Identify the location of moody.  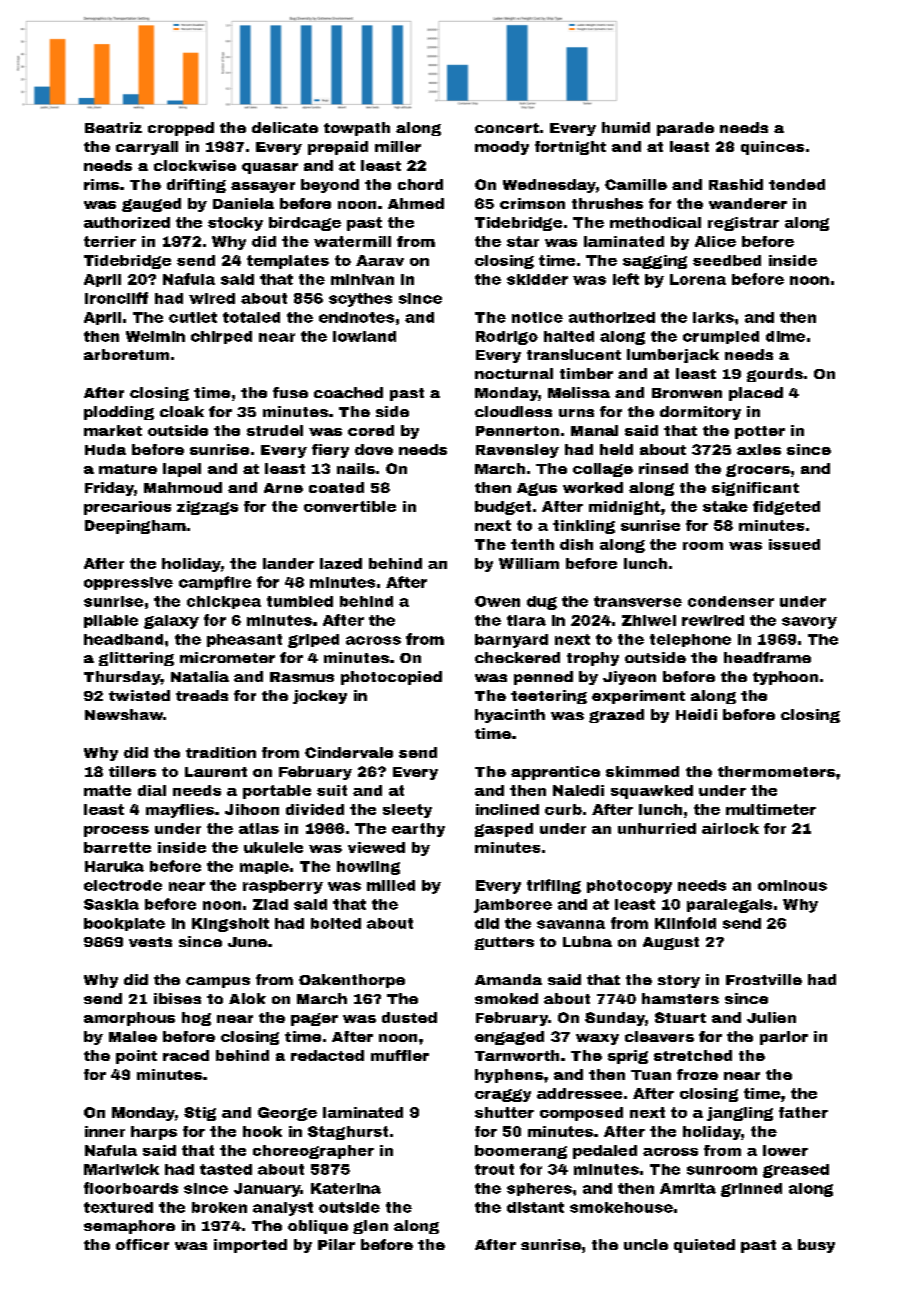
(502, 148).
